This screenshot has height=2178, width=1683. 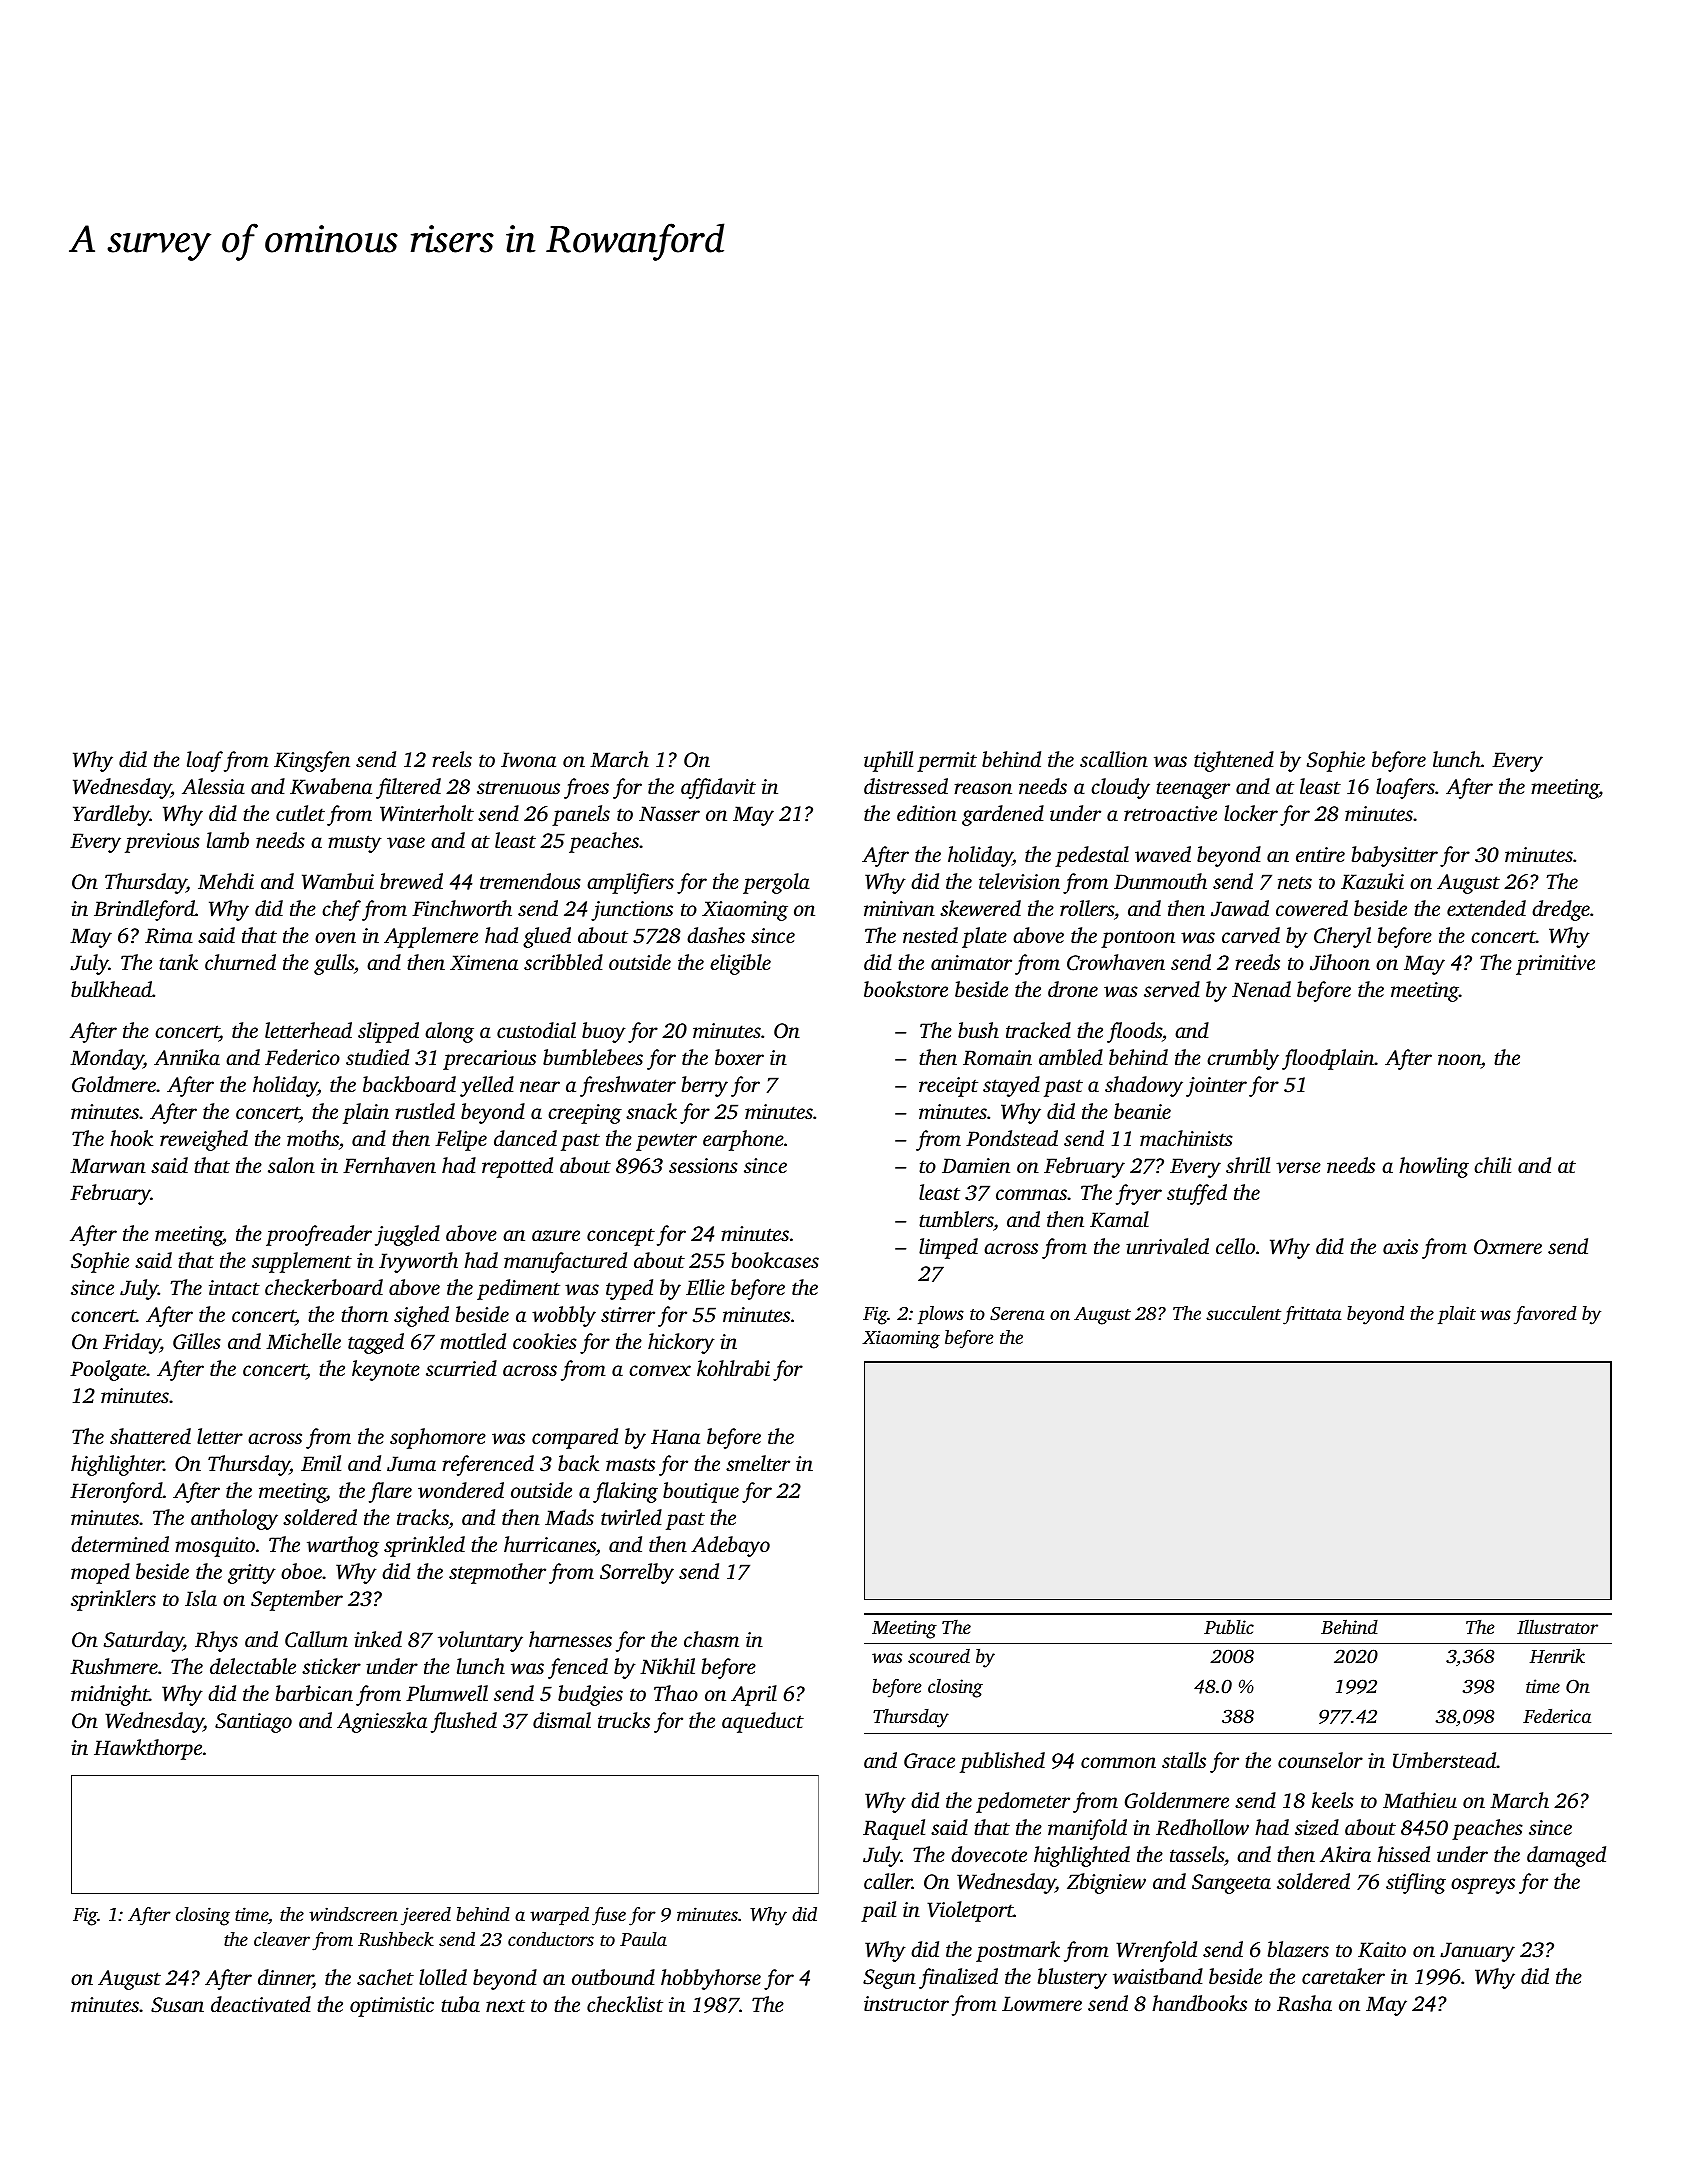 I want to click on instructor, so click(x=906, y=2003).
